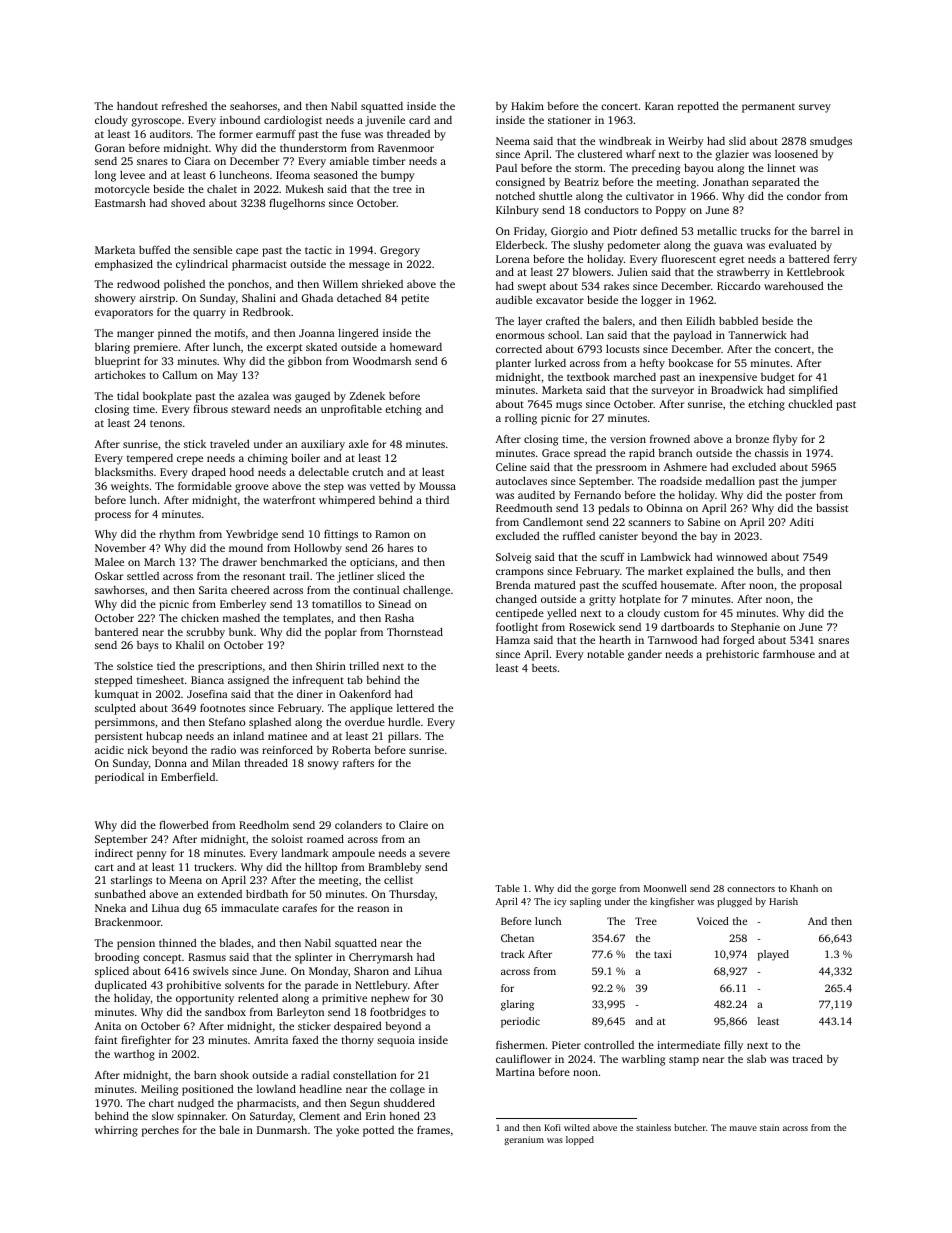  What do you see at coordinates (369, 266) in the screenshot?
I see `message` at bounding box center [369, 266].
